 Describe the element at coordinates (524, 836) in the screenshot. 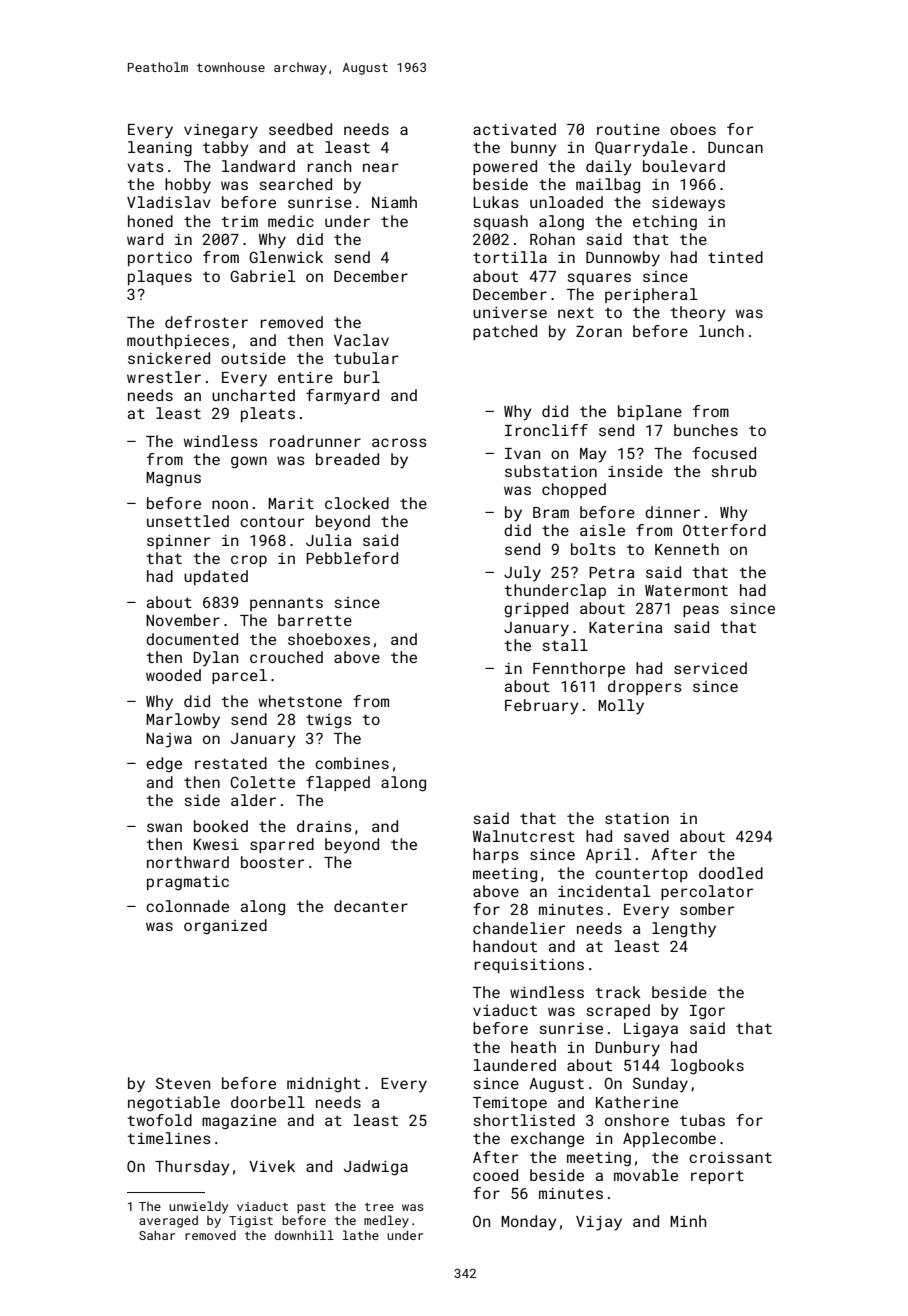

I see `Walnutcrest` at that location.
